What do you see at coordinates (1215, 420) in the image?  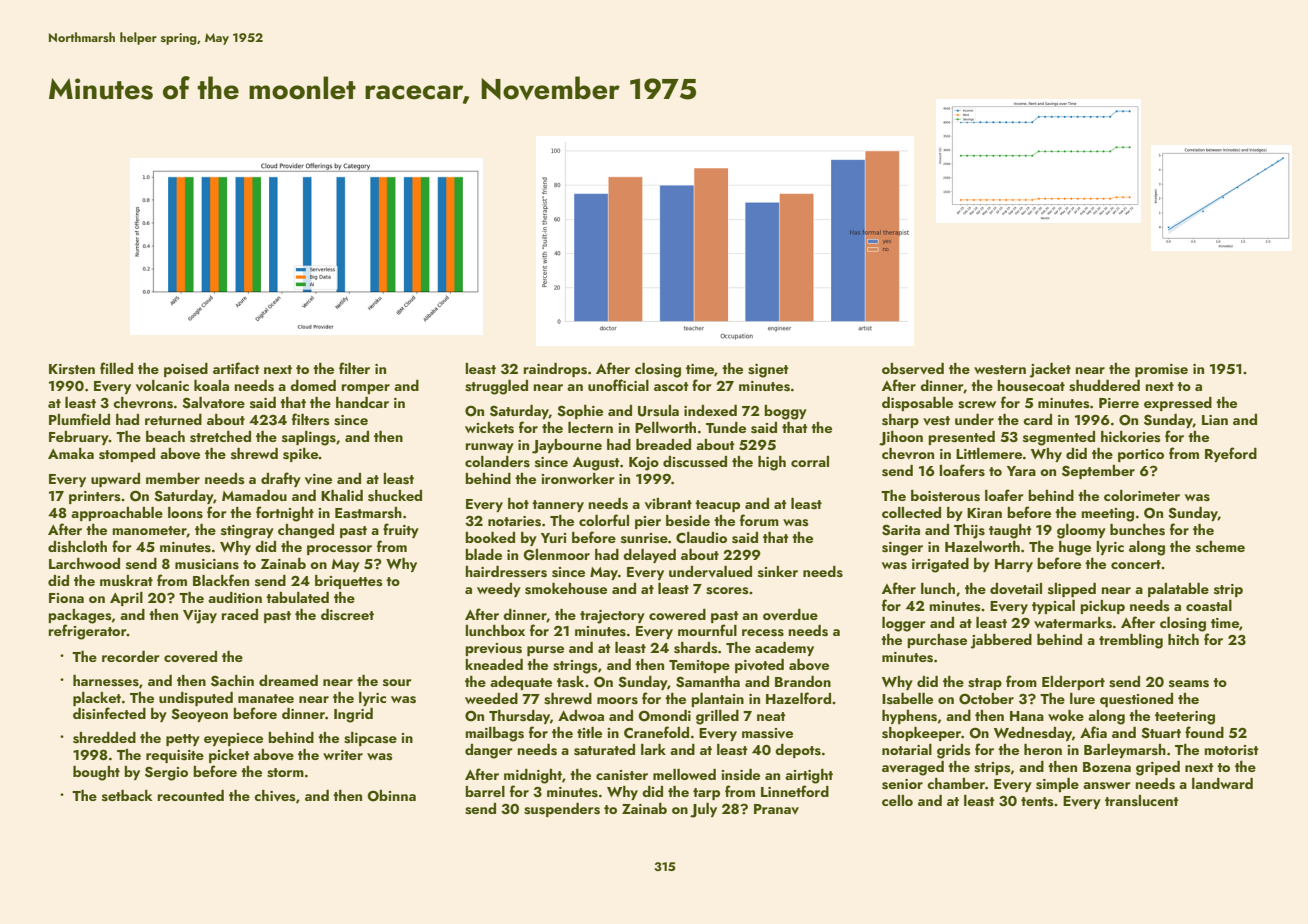 I see `Lian` at bounding box center [1215, 420].
